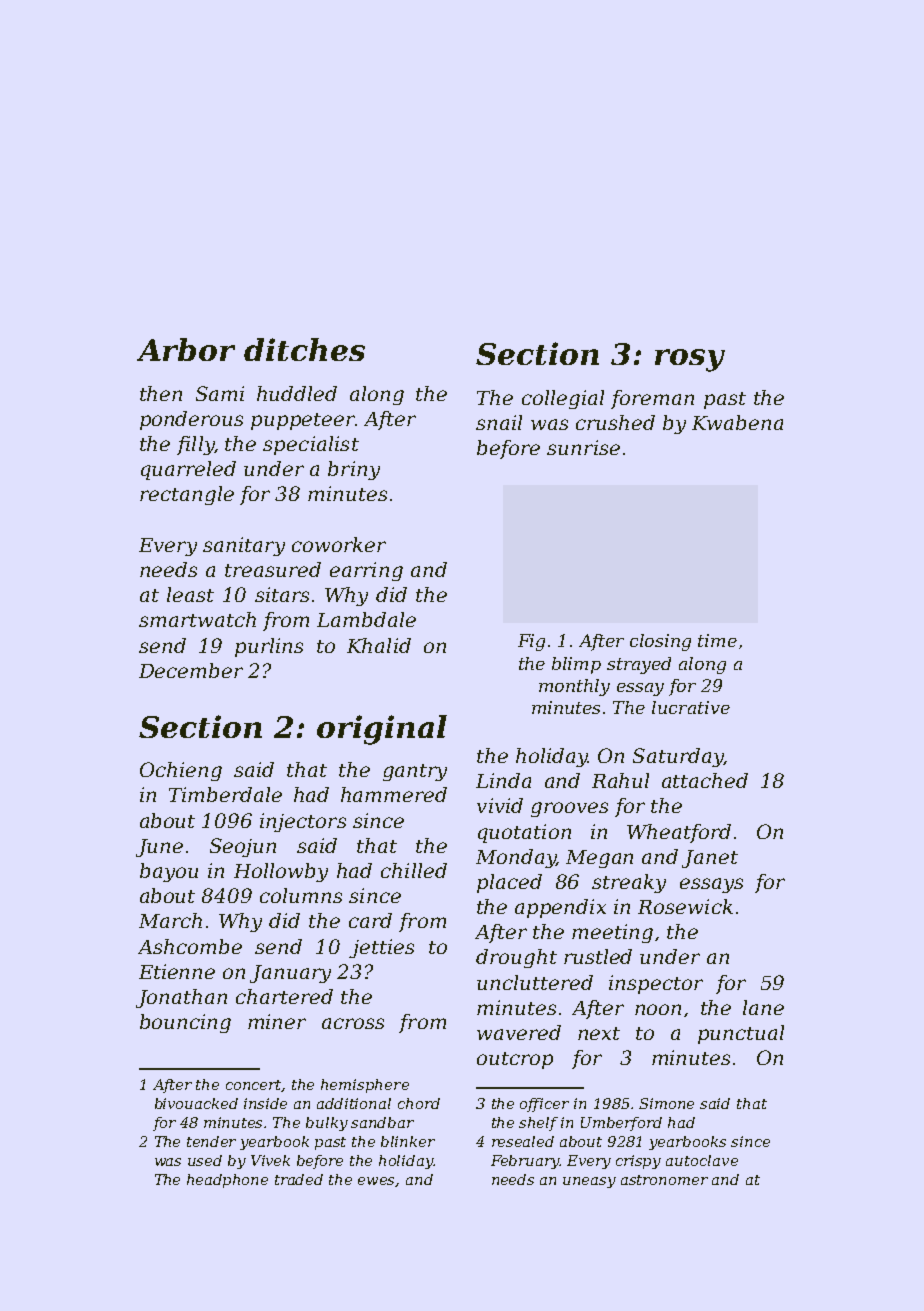 The width and height of the document is (924, 1311). Describe the element at coordinates (583, 447) in the document. I see `sunrise` at that location.
